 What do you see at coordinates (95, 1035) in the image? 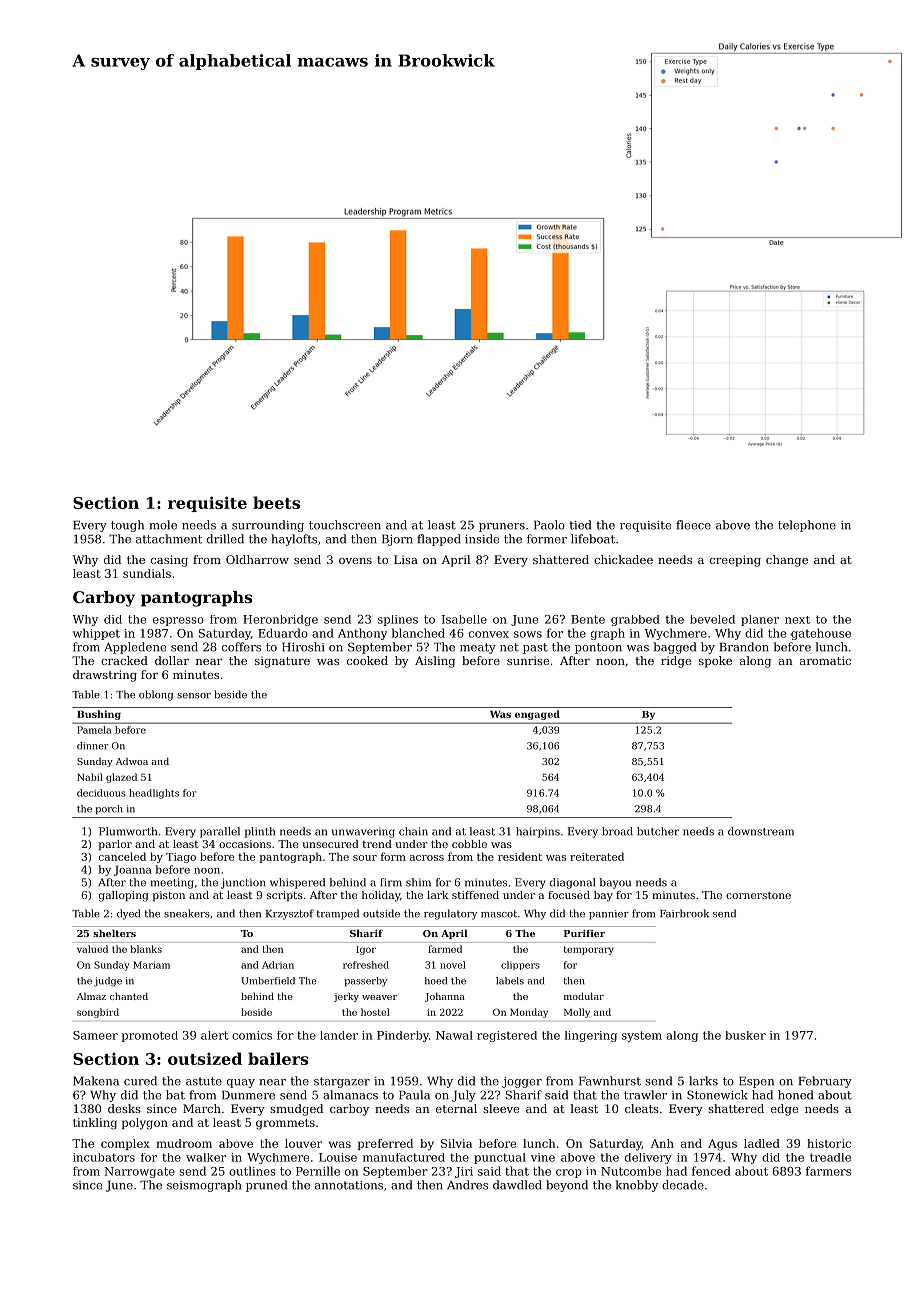
I see `Sameer` at bounding box center [95, 1035].
